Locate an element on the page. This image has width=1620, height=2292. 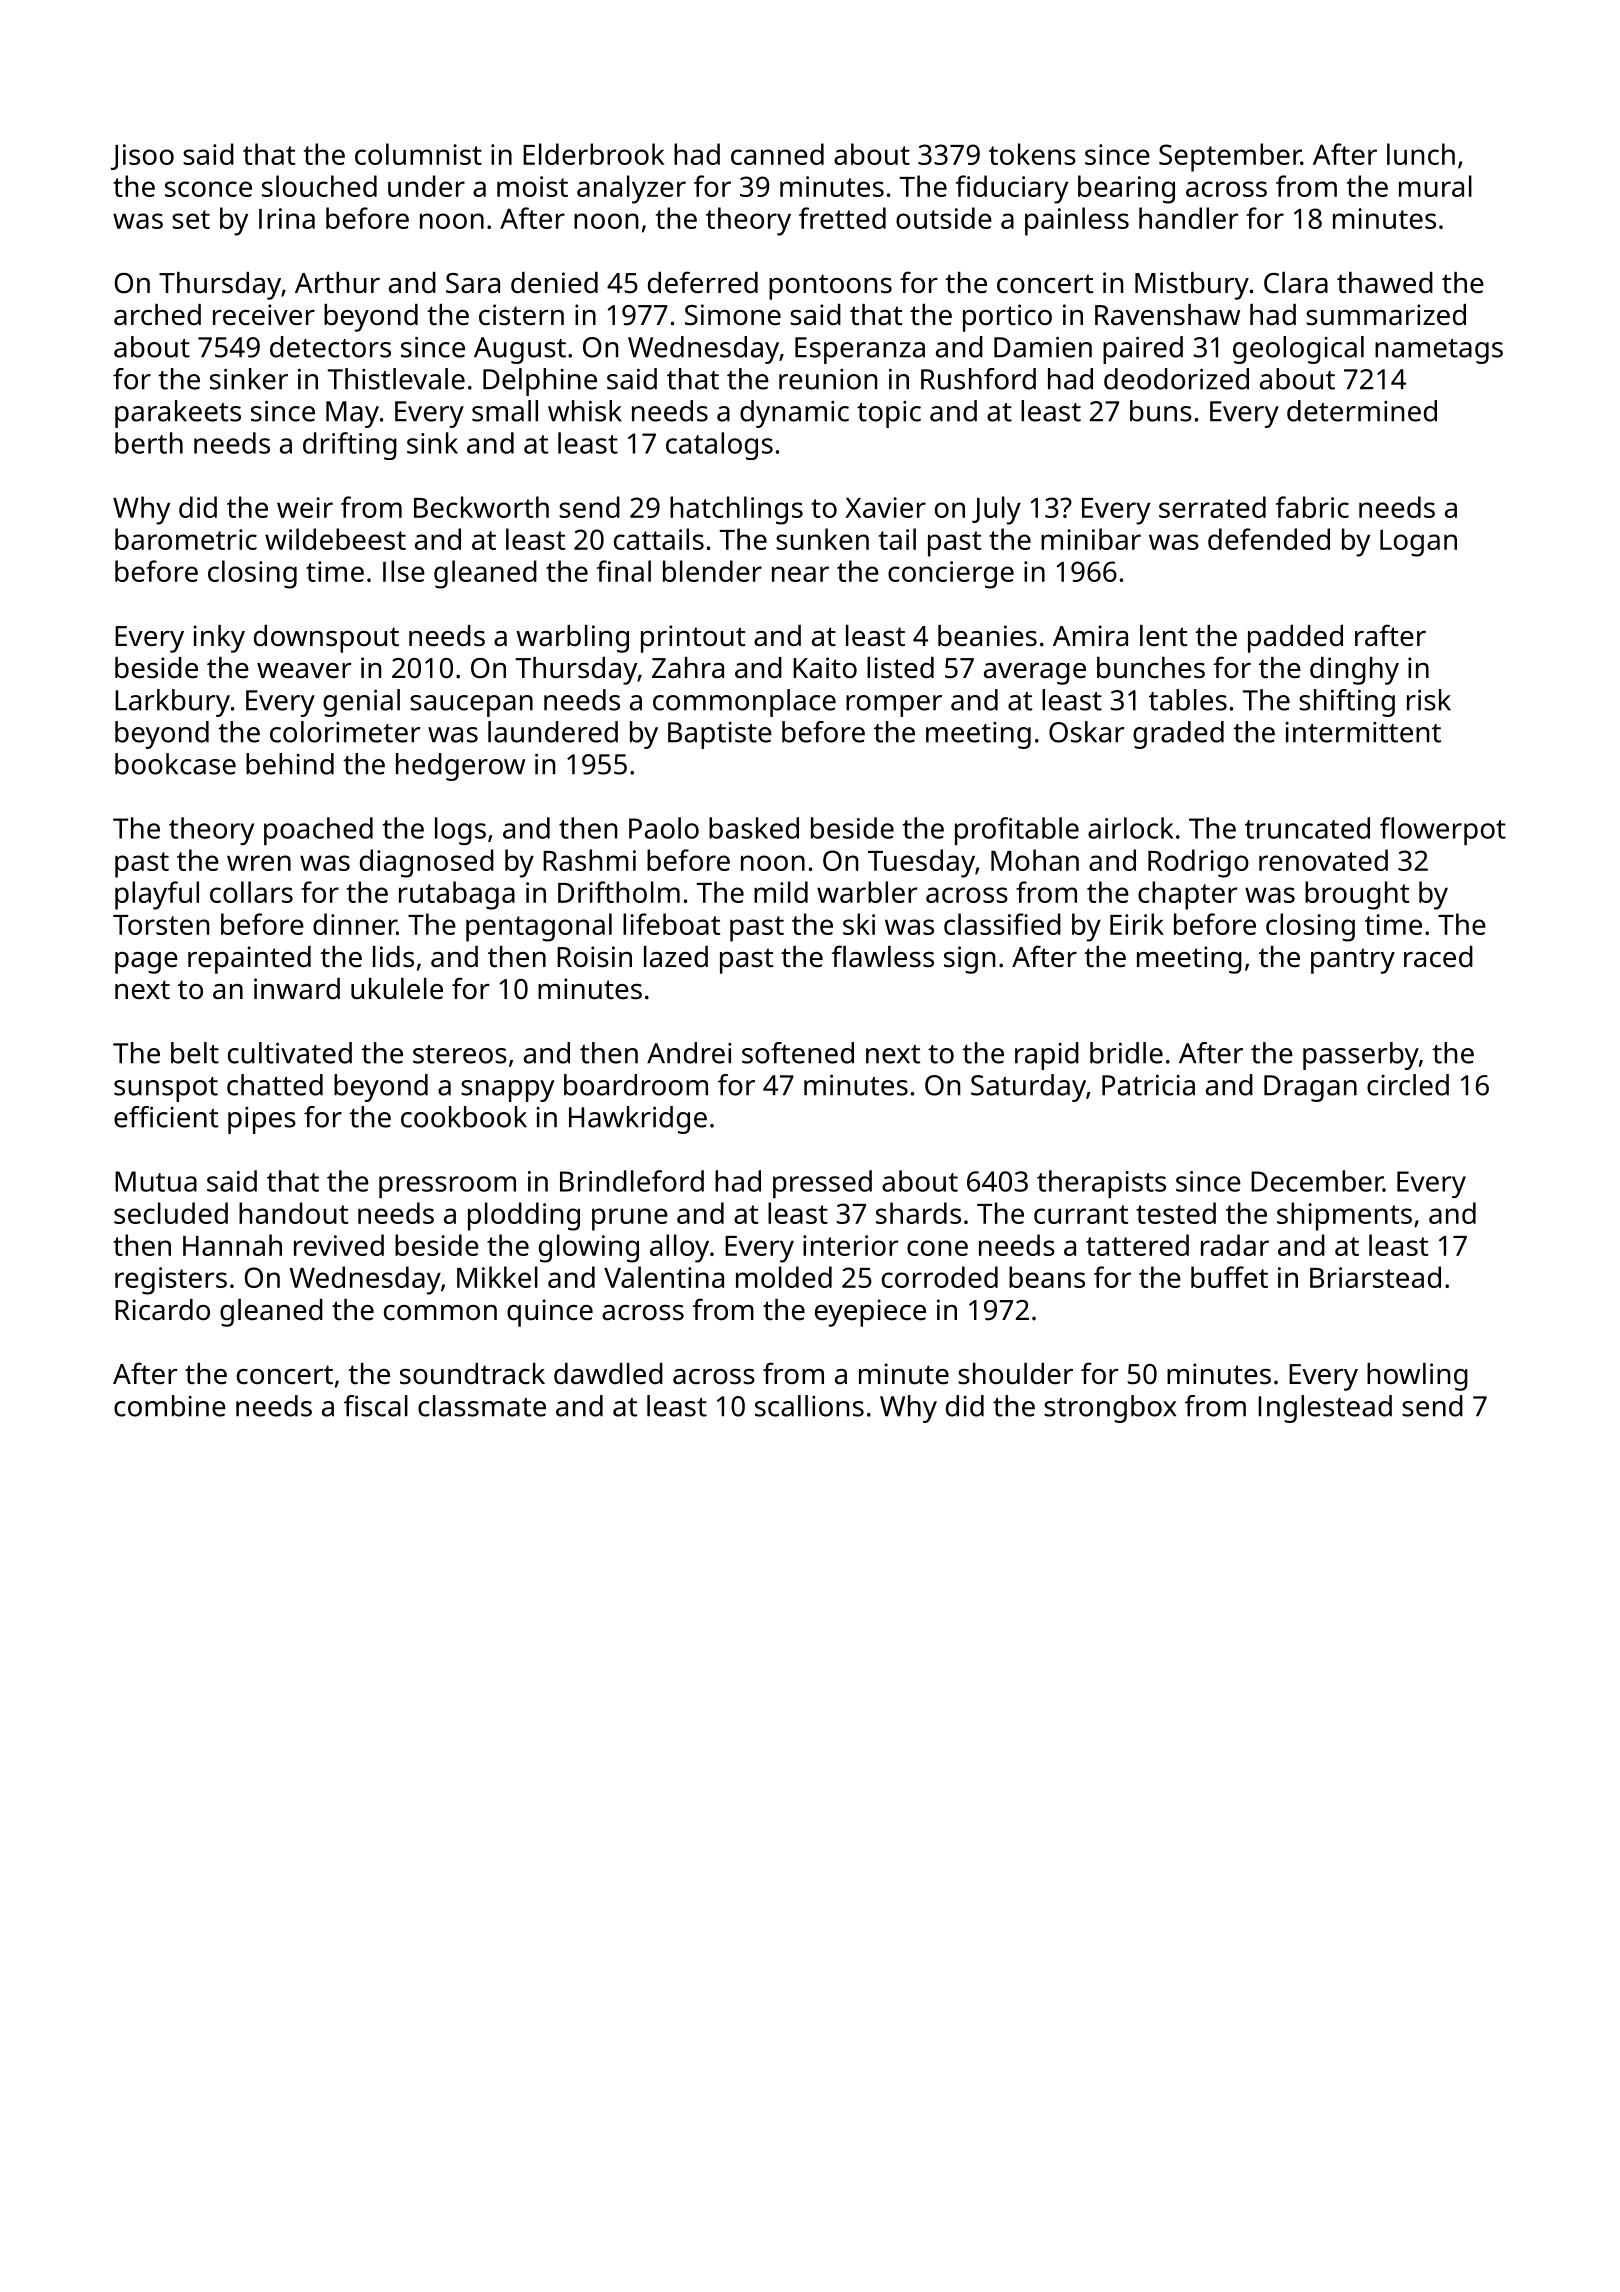
Hannah is located at coordinates (232, 1245).
